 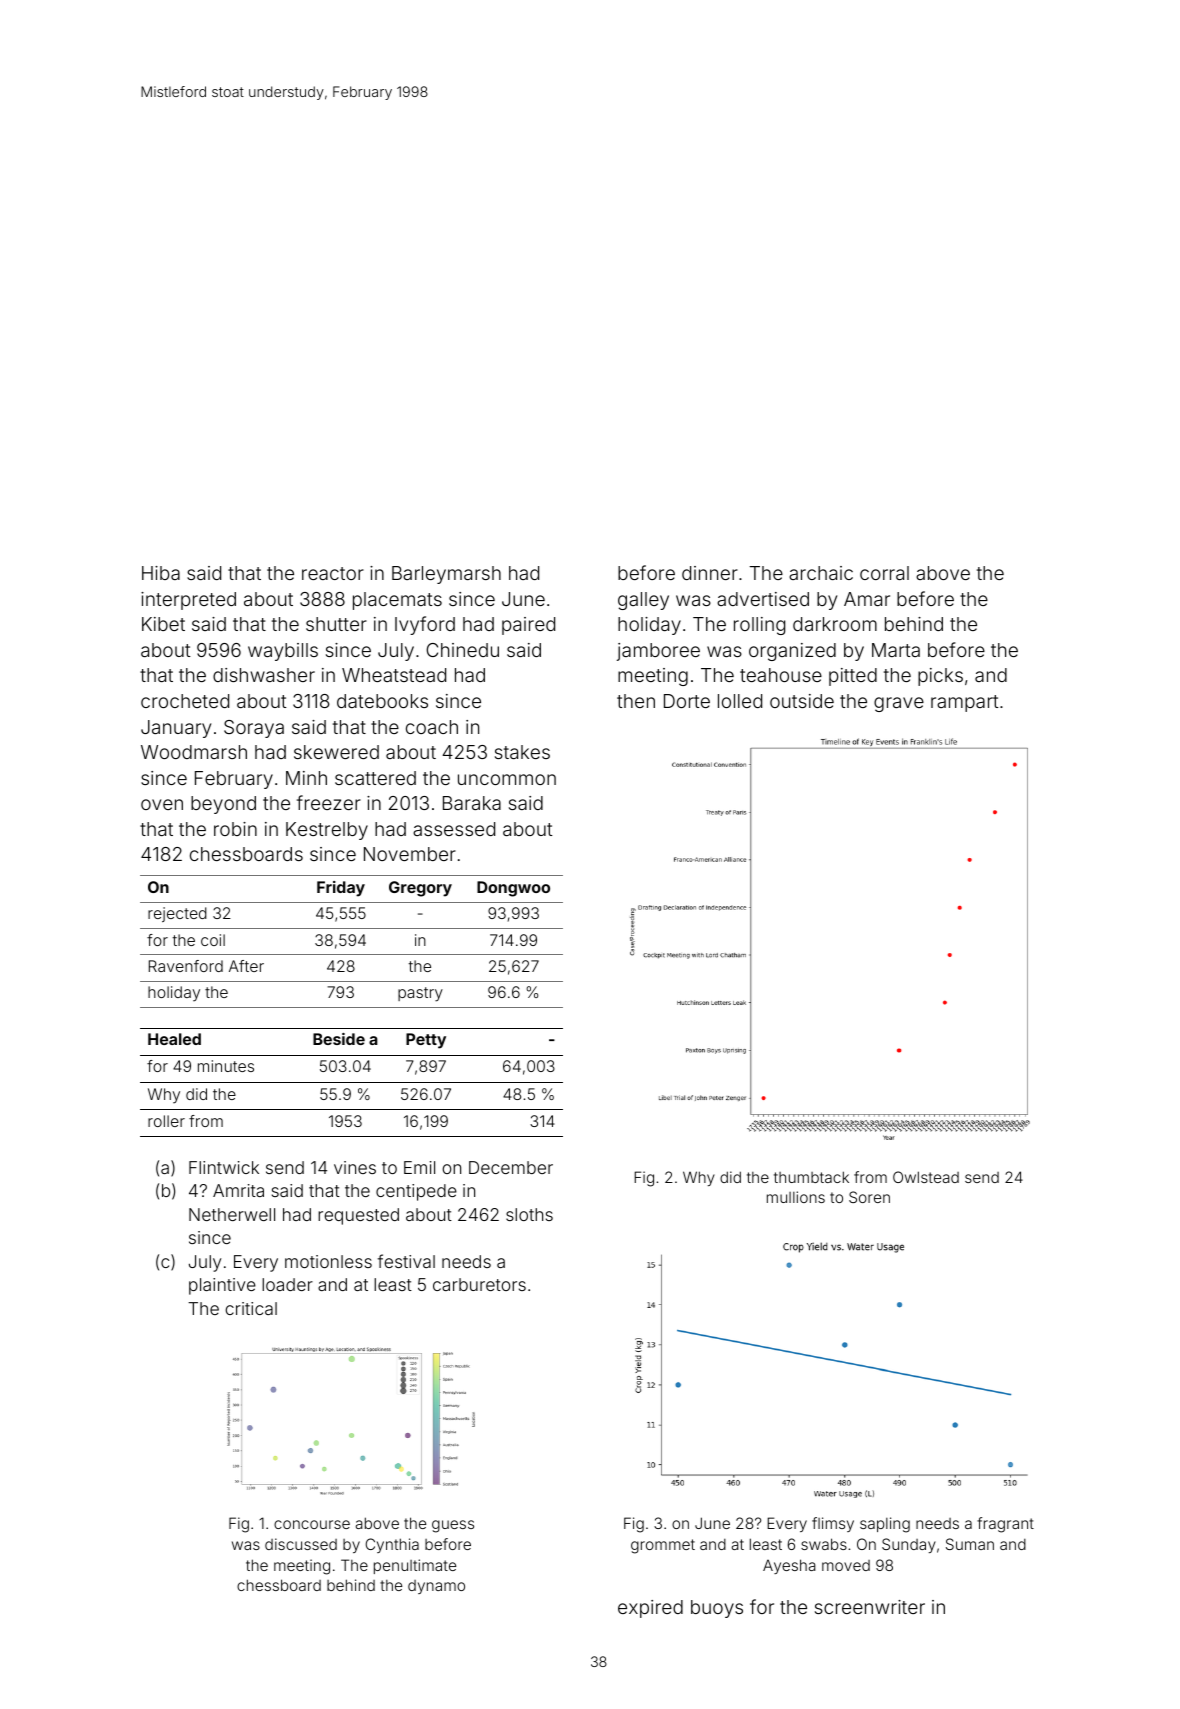 I want to click on flimsy, so click(x=833, y=1524).
